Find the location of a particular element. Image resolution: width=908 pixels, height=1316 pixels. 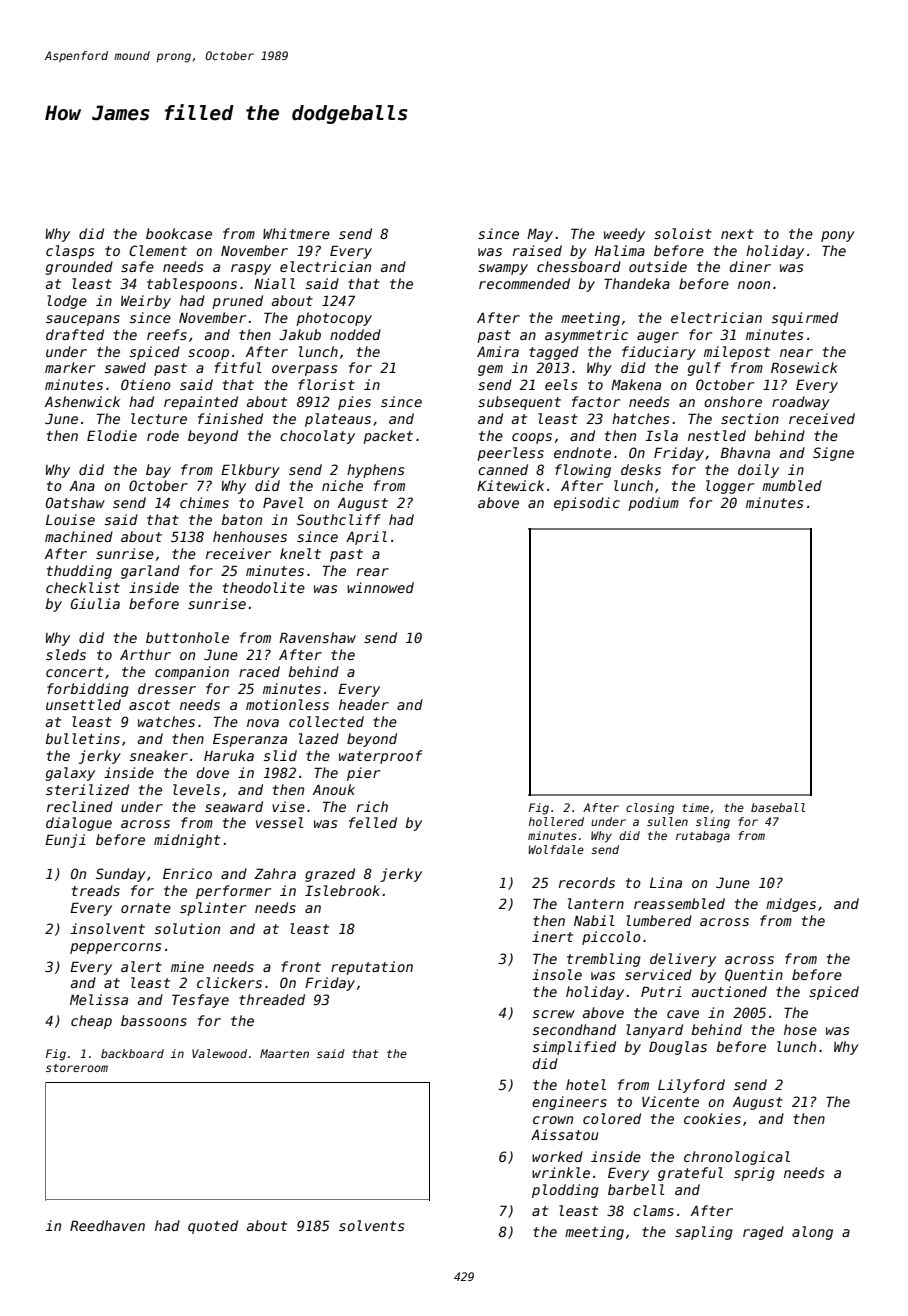

Reedhaven is located at coordinates (107, 1225).
